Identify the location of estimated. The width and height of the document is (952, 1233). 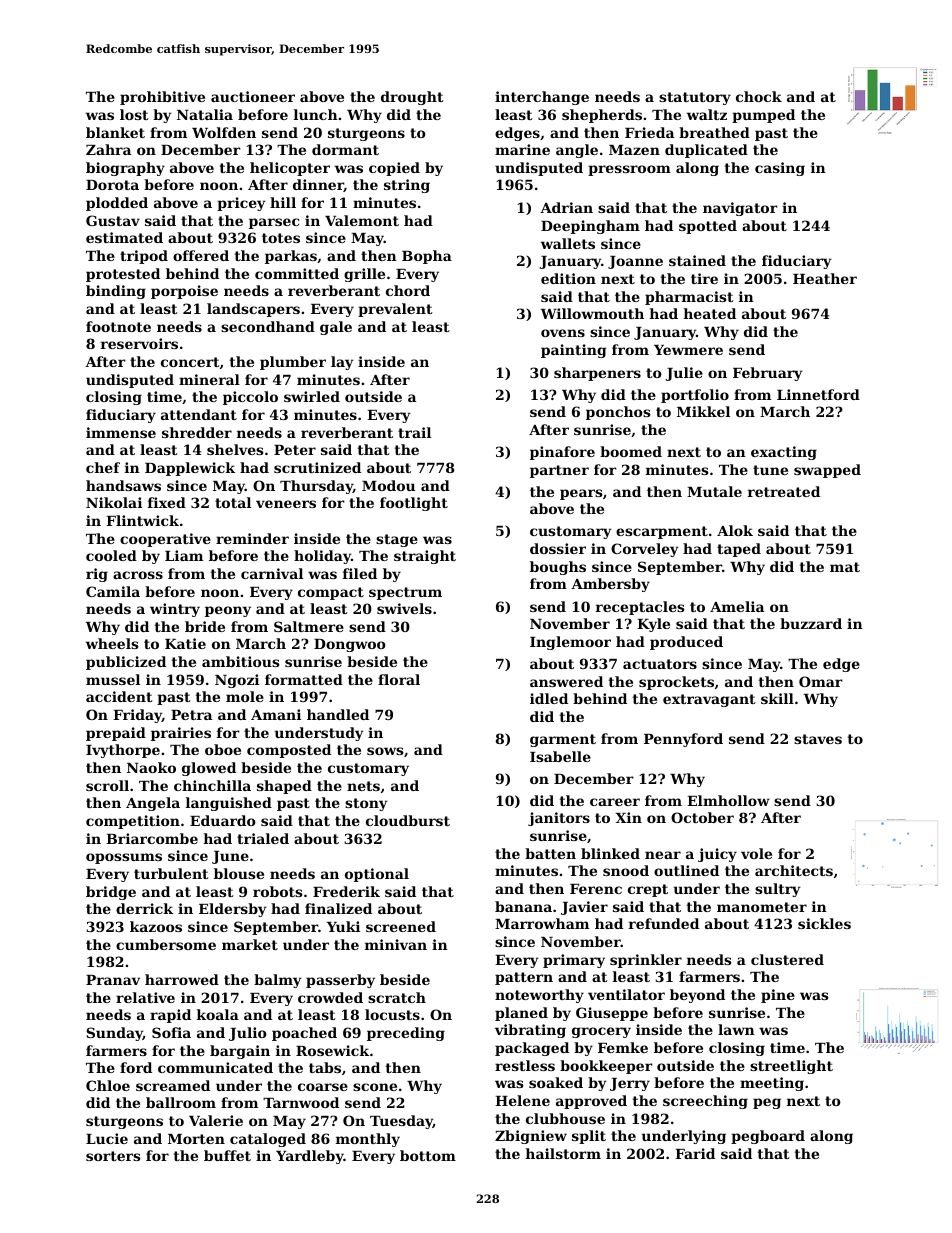
(124, 237).
